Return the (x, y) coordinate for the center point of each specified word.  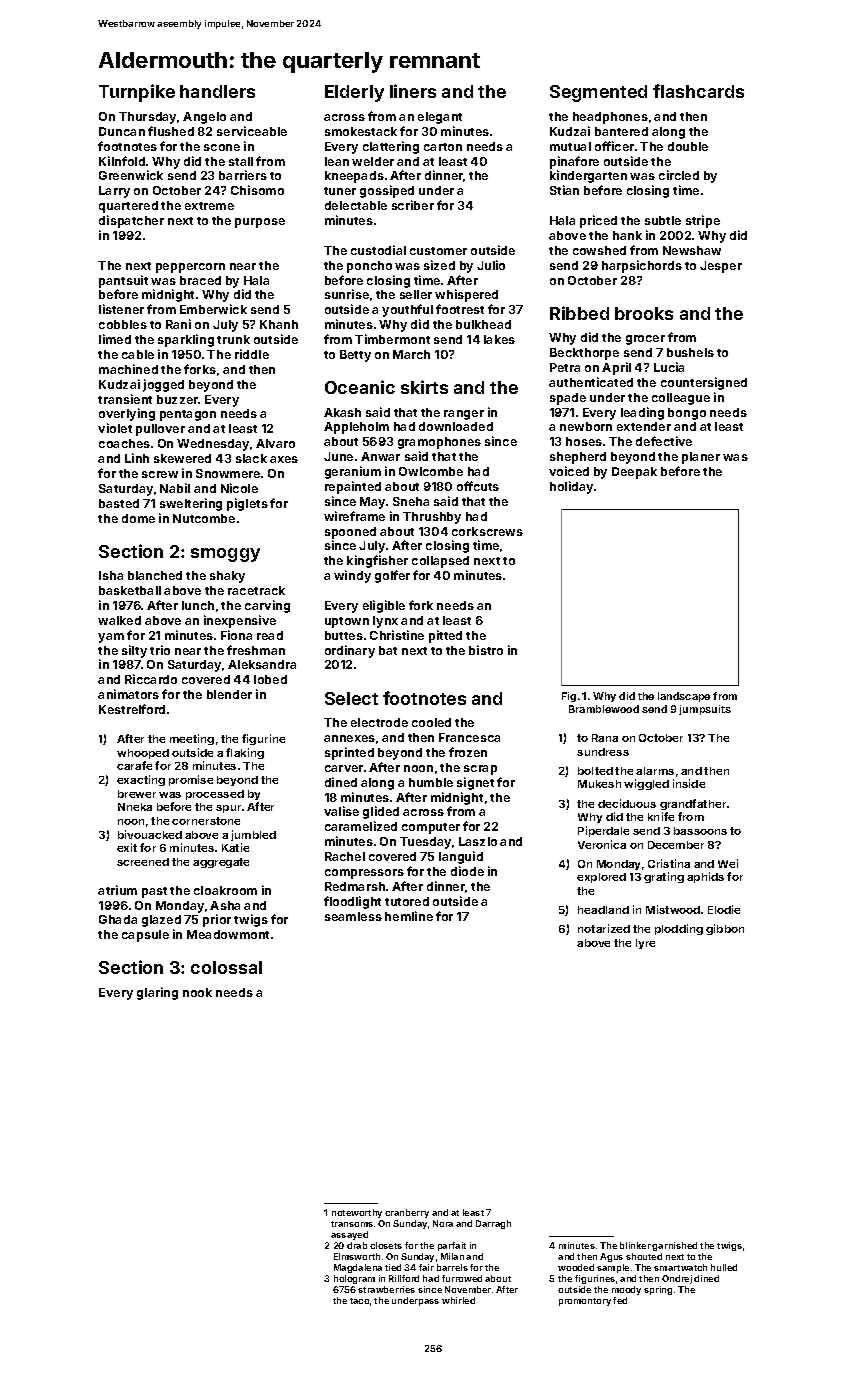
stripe (703, 221)
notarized (604, 928)
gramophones (439, 443)
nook (197, 992)
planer (701, 458)
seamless (353, 916)
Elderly (354, 93)
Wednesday (213, 445)
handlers (217, 91)
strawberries (386, 1289)
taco (359, 1301)
